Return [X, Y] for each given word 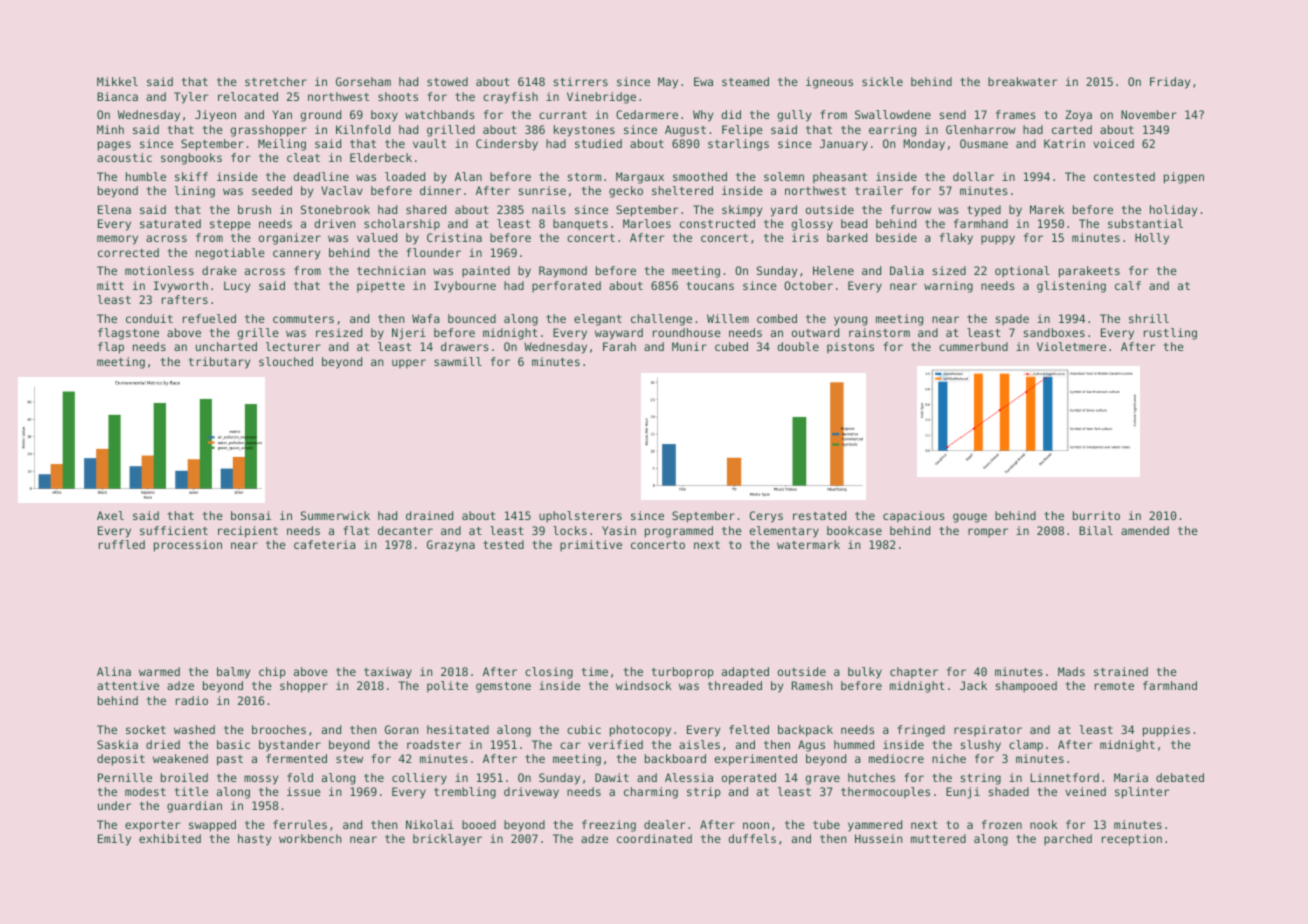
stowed [447, 81]
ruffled [122, 544]
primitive [591, 546]
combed [777, 318]
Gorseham [363, 81]
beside [896, 237]
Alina [114, 671]
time [595, 671]
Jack [973, 685]
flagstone [128, 334]
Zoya [1078, 116]
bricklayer [447, 840]
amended [1145, 530]
